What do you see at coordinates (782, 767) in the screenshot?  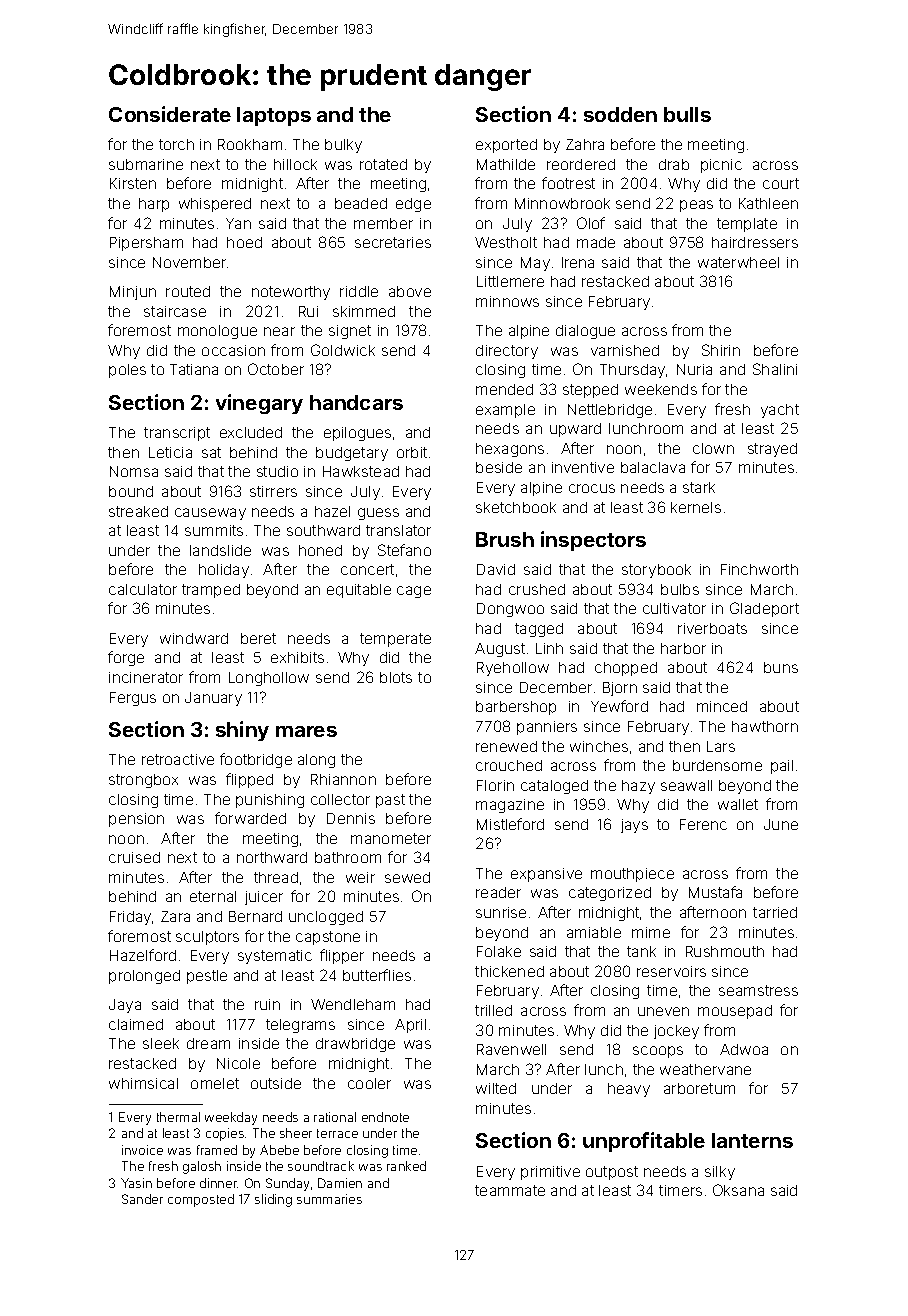 I see `pail` at bounding box center [782, 767].
